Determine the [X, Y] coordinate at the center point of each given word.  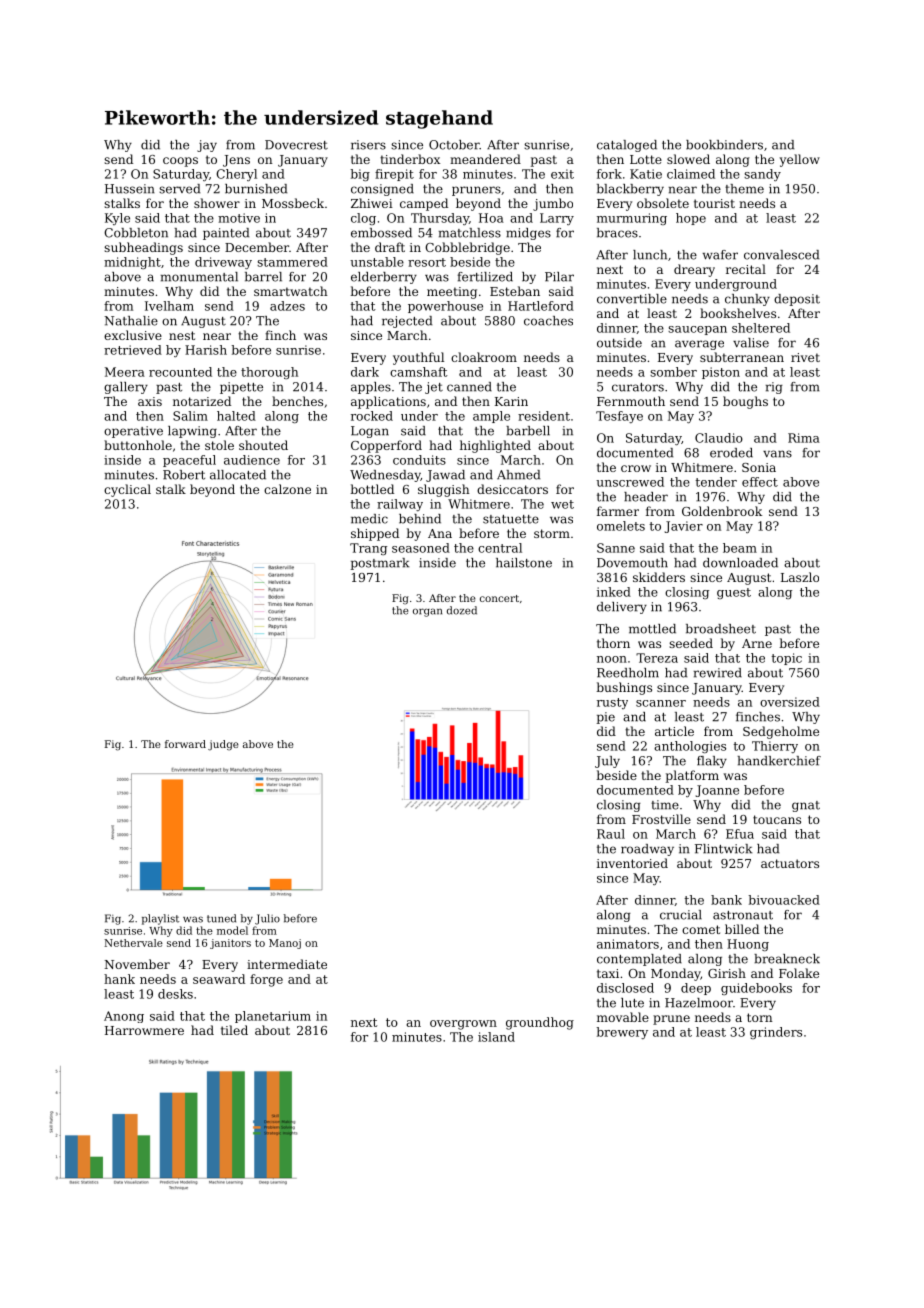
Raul [611, 834]
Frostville [661, 819]
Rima [804, 438]
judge [223, 745]
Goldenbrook [722, 511]
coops [180, 162]
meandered [485, 159]
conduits [419, 460]
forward [185, 744]
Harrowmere [144, 1030]
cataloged [627, 146]
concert [499, 598]
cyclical [127, 490]
